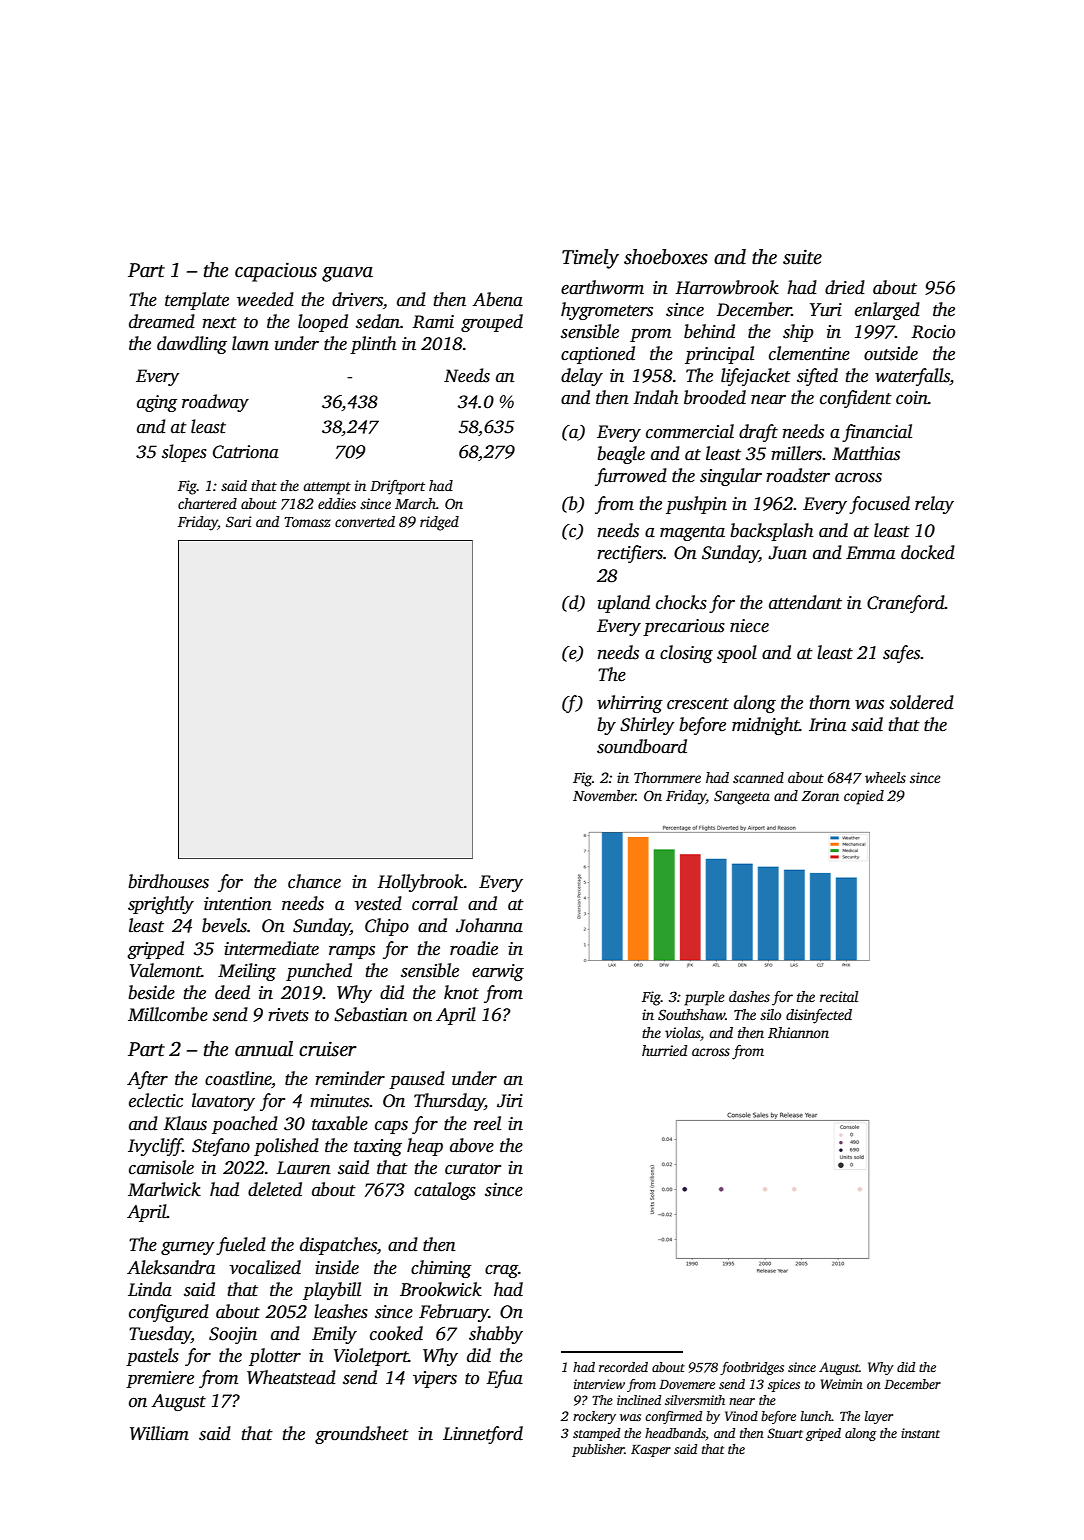  What do you see at coordinates (184, 453) in the screenshot?
I see `slopes` at bounding box center [184, 453].
